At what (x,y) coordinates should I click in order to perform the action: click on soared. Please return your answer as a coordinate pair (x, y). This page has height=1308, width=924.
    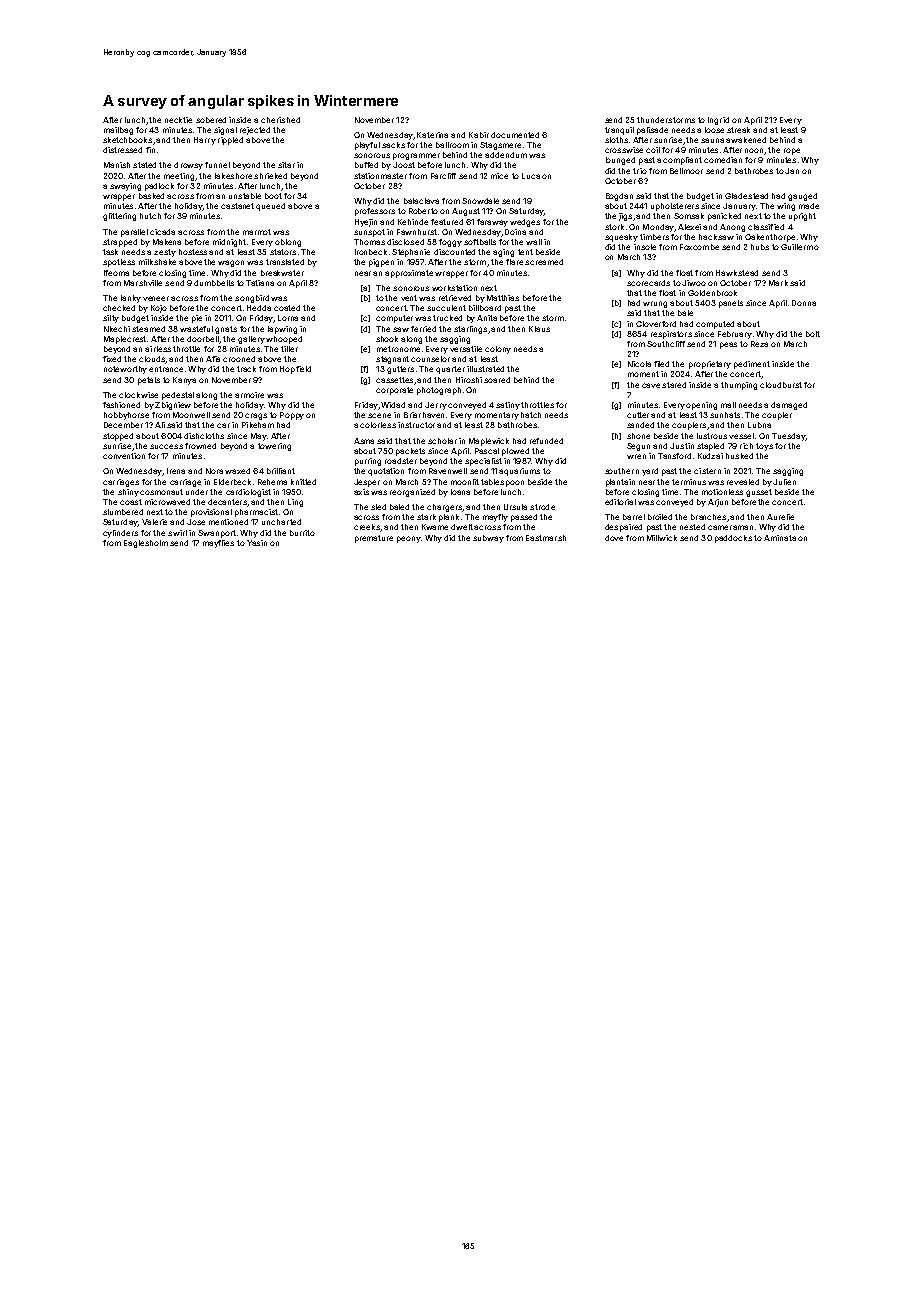
    Looking at the image, I should click on (497, 380).
